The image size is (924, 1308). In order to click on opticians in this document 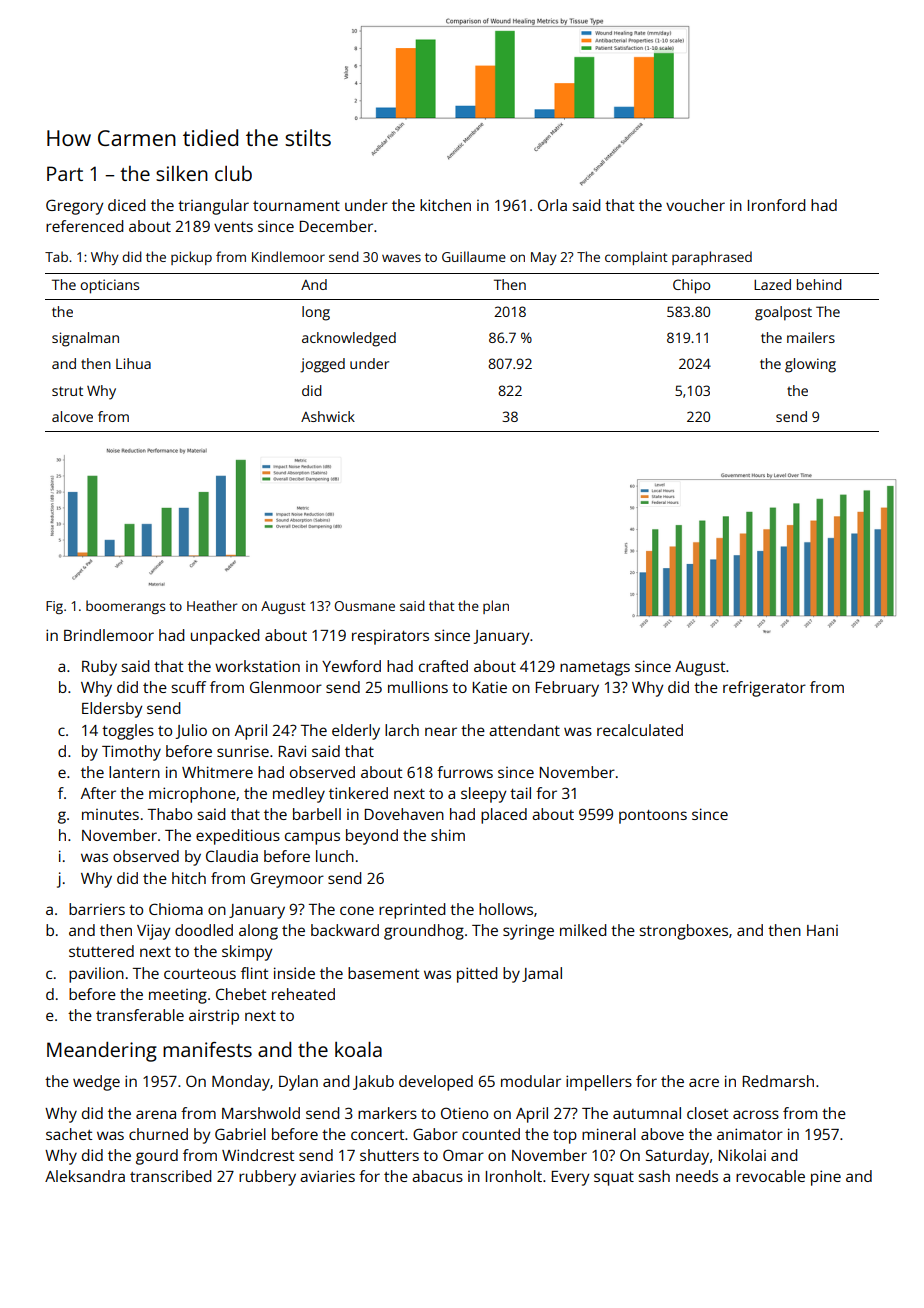, I will do `click(109, 286)`.
